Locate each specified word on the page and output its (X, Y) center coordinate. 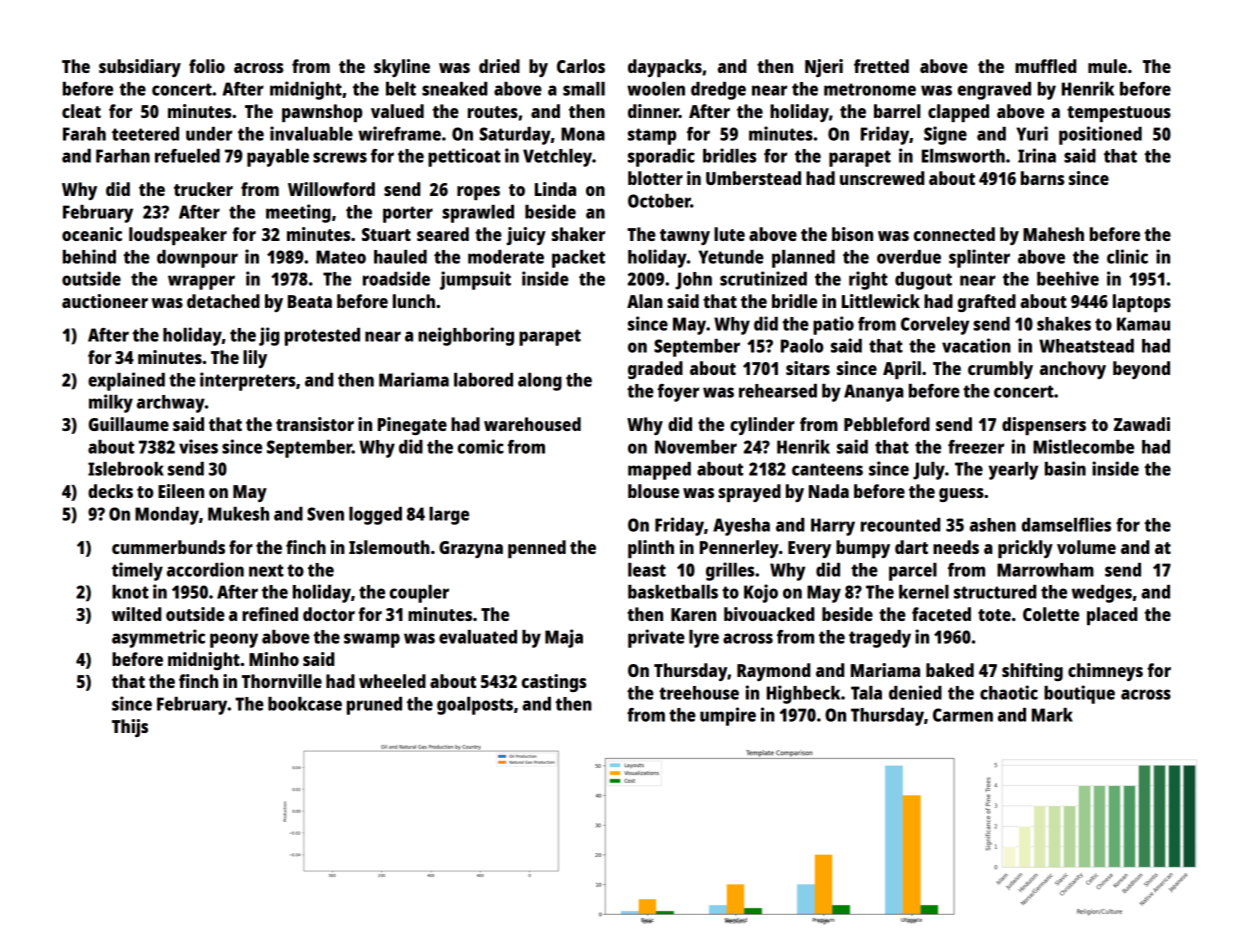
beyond (1141, 370)
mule (1107, 66)
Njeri (824, 68)
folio (207, 66)
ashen (993, 525)
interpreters (247, 381)
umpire (728, 716)
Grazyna (471, 549)
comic (481, 446)
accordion (205, 569)
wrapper (201, 282)
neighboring (466, 336)
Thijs (130, 728)
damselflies (1066, 524)
